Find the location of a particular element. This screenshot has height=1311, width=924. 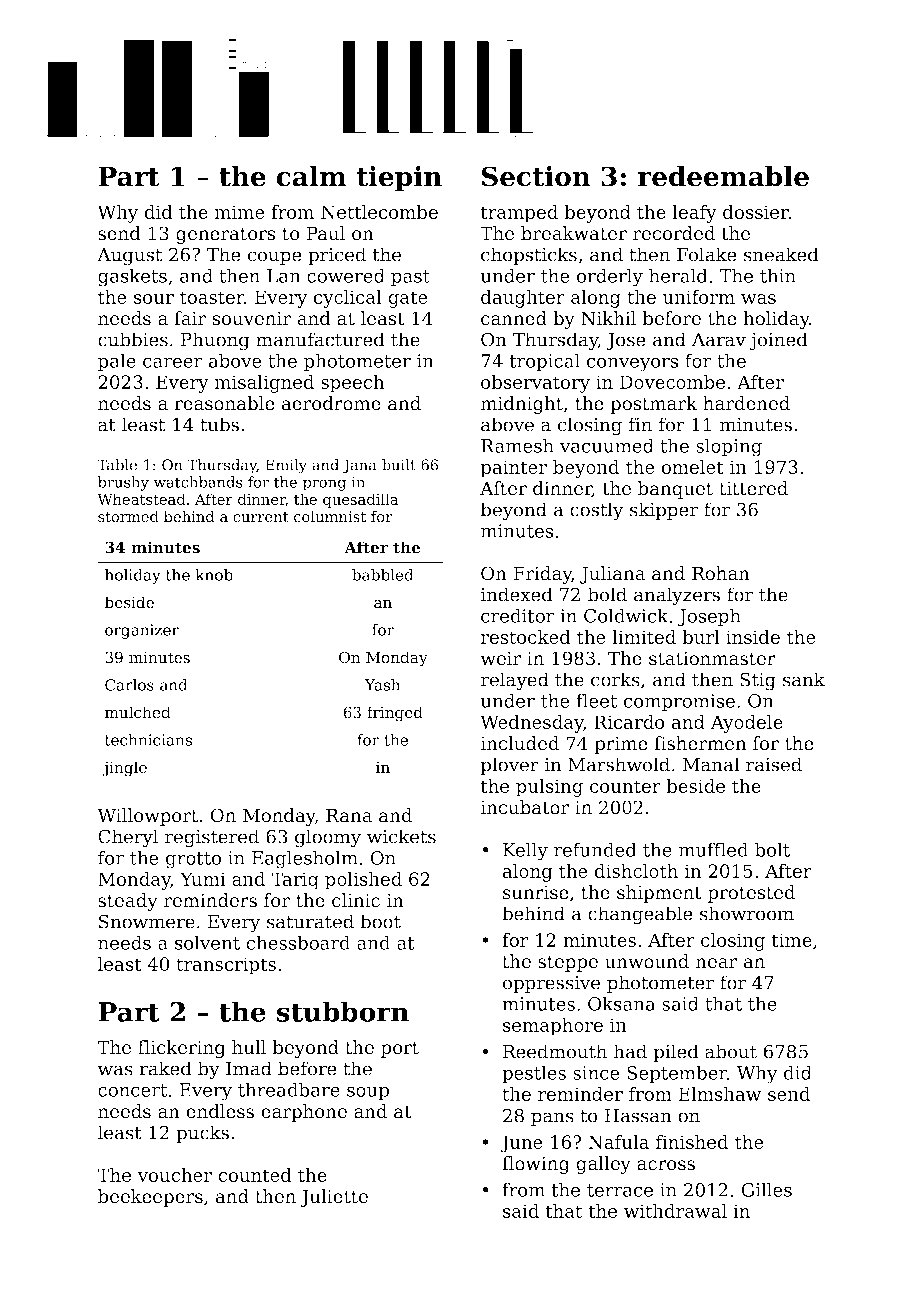

Rana is located at coordinates (349, 815).
